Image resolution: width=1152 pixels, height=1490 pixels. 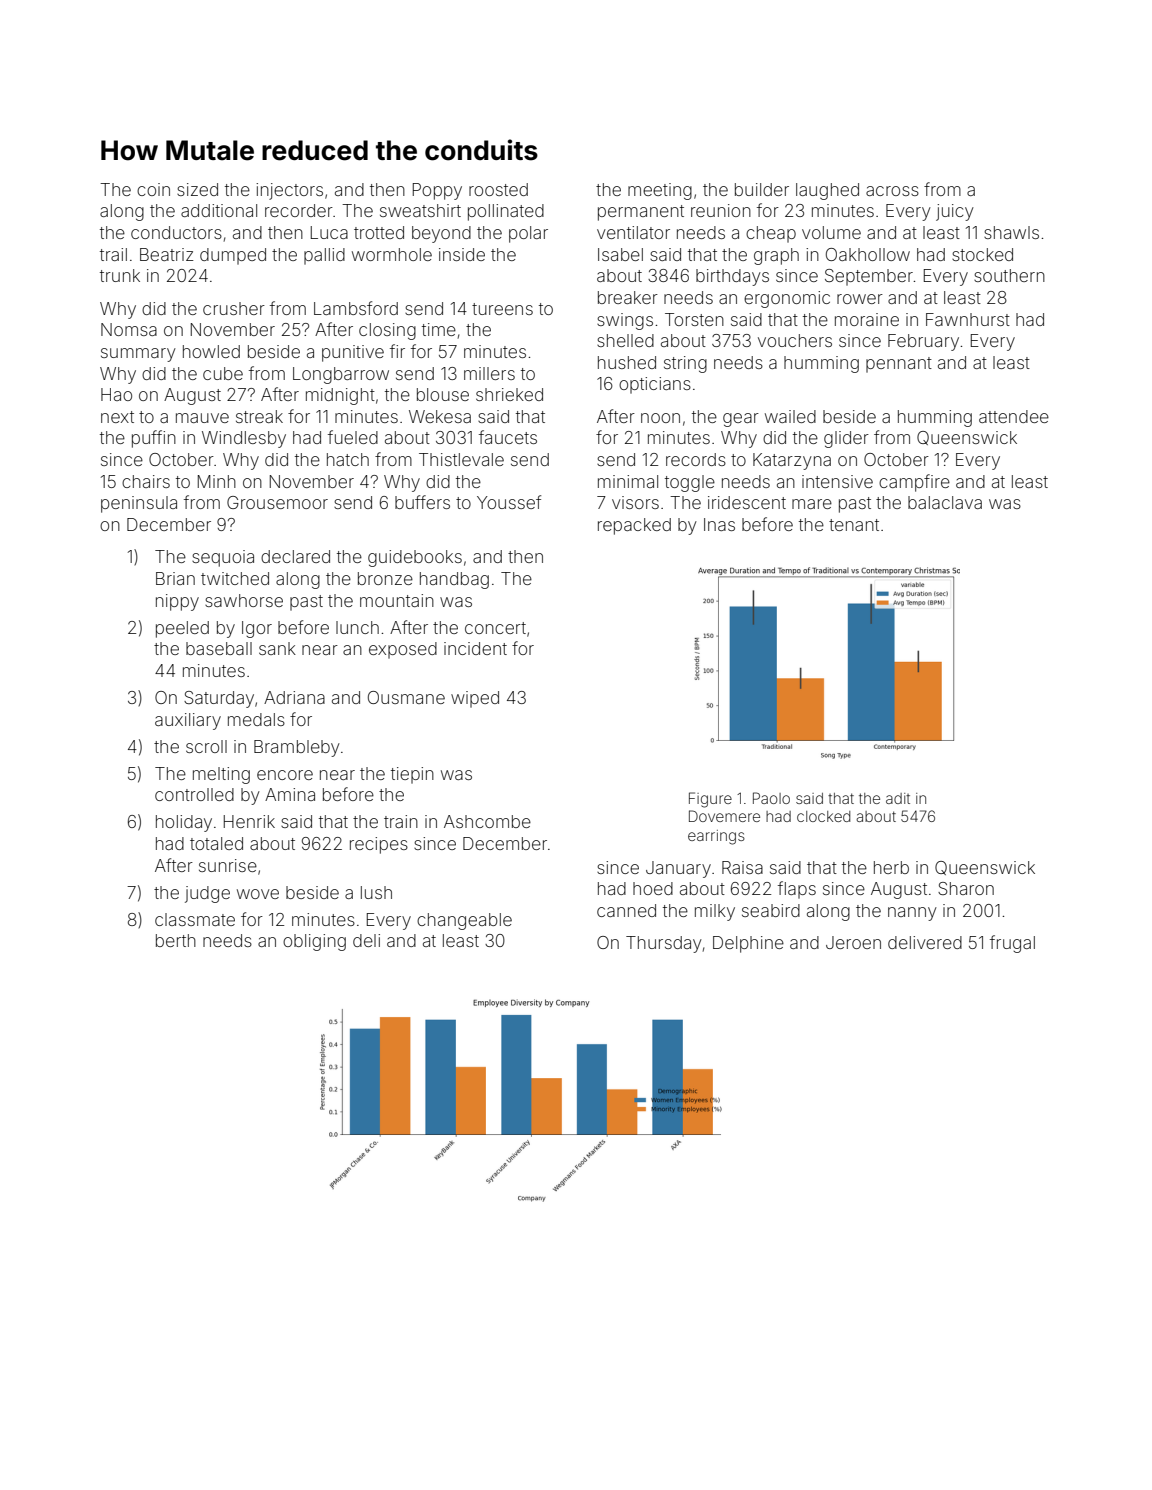 I want to click on juicy, so click(x=955, y=212).
